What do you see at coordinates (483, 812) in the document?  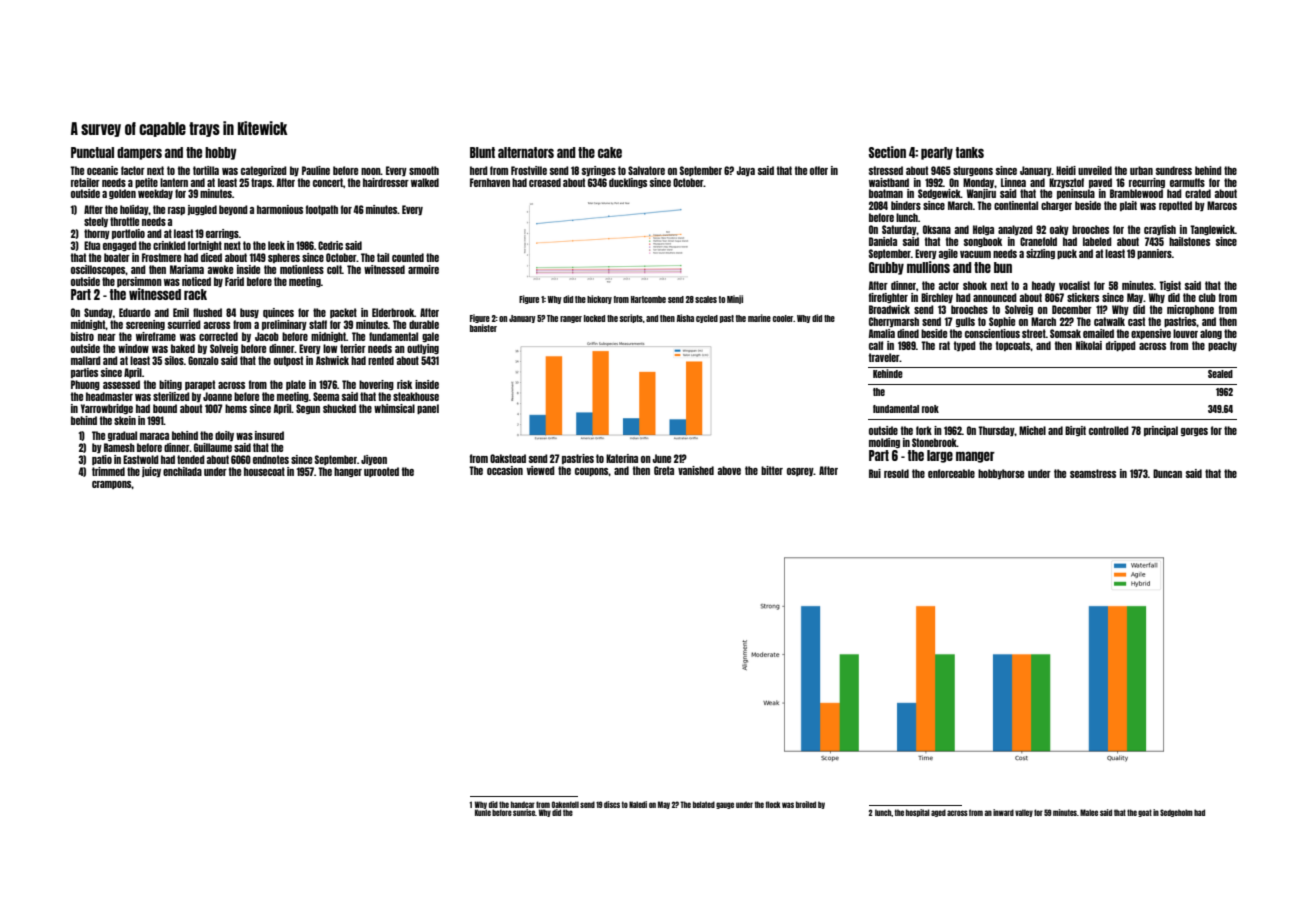 I see `Kunle` at bounding box center [483, 812].
